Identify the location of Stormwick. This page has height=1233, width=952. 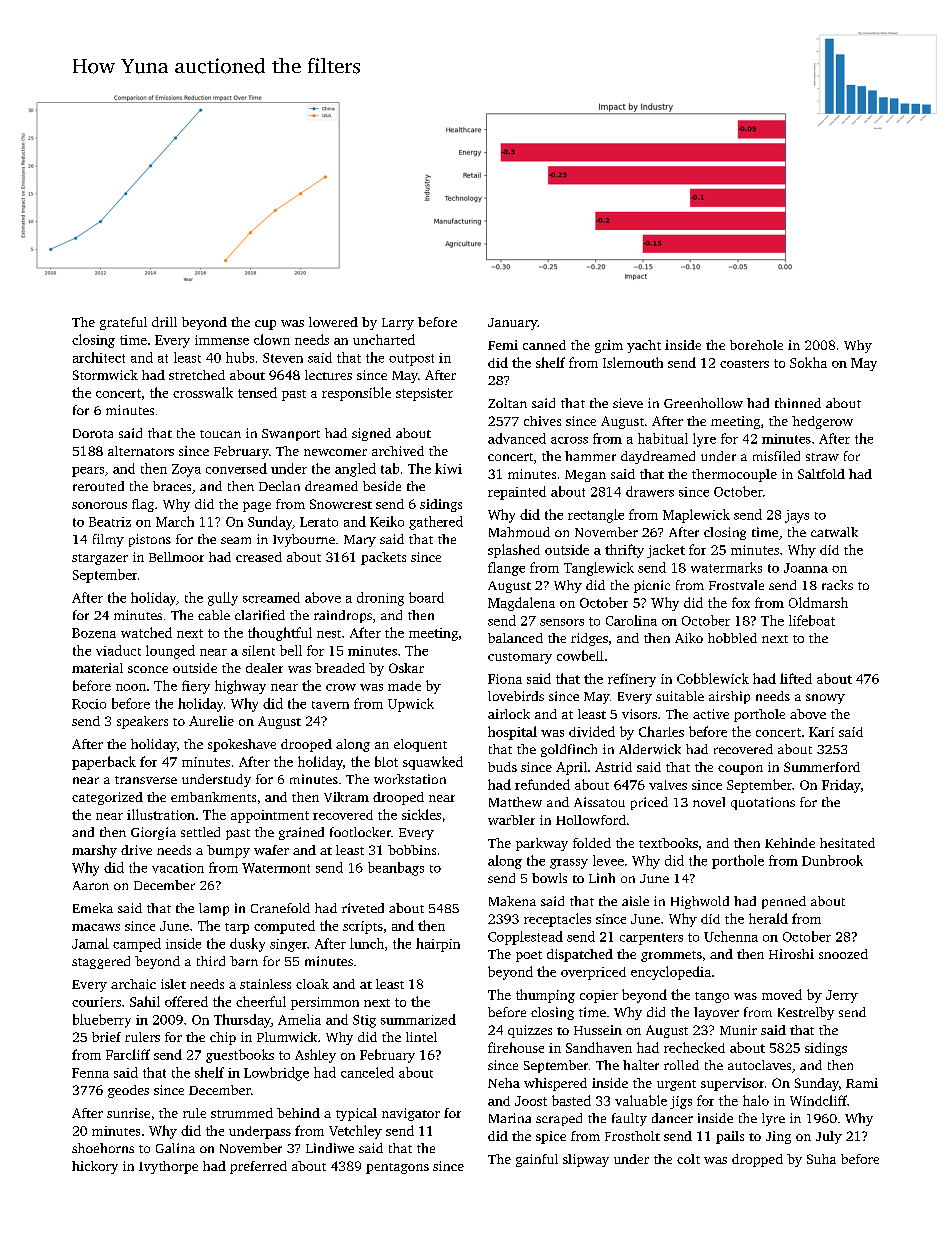
(105, 375).
